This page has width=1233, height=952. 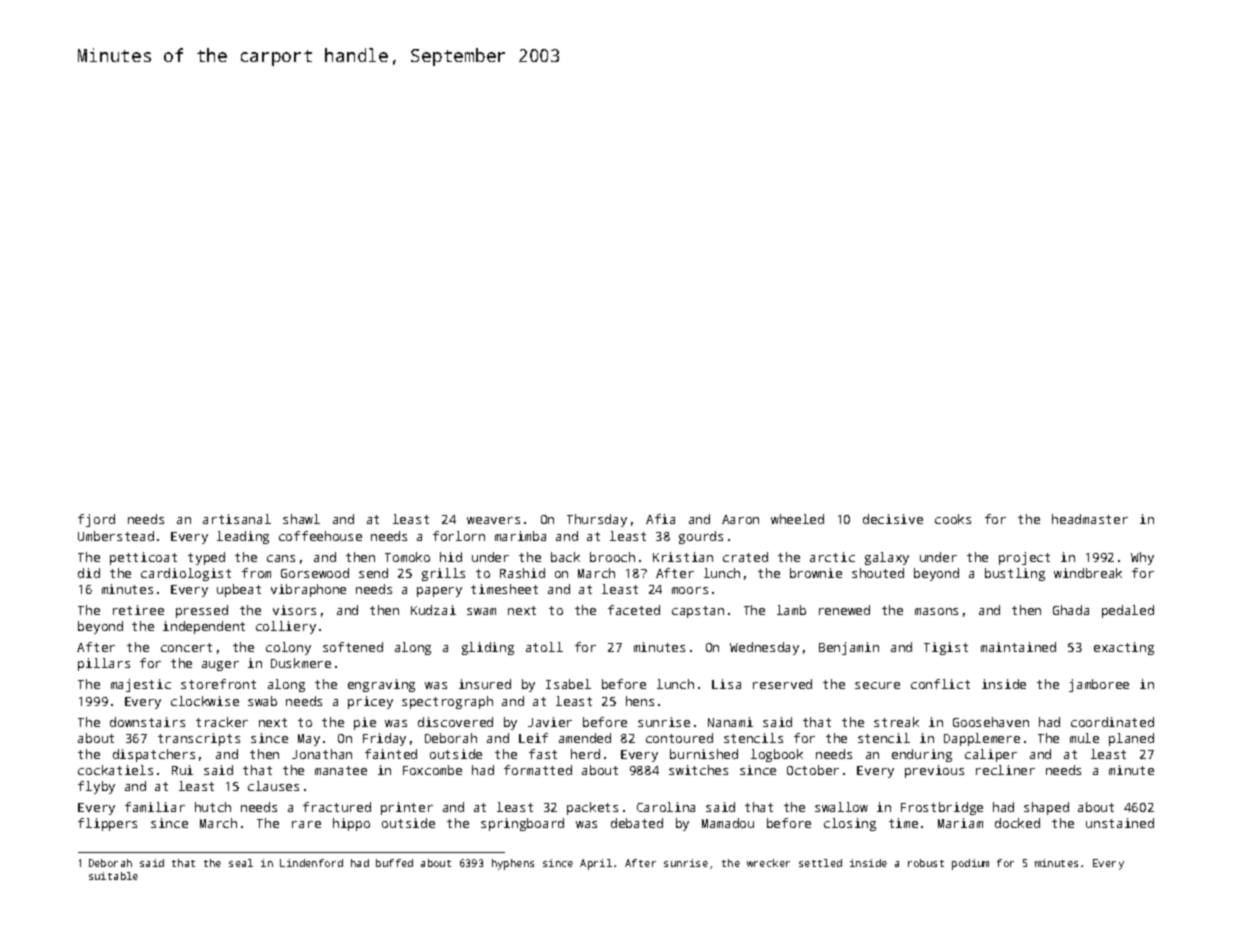 What do you see at coordinates (878, 573) in the page?
I see `shouted` at bounding box center [878, 573].
